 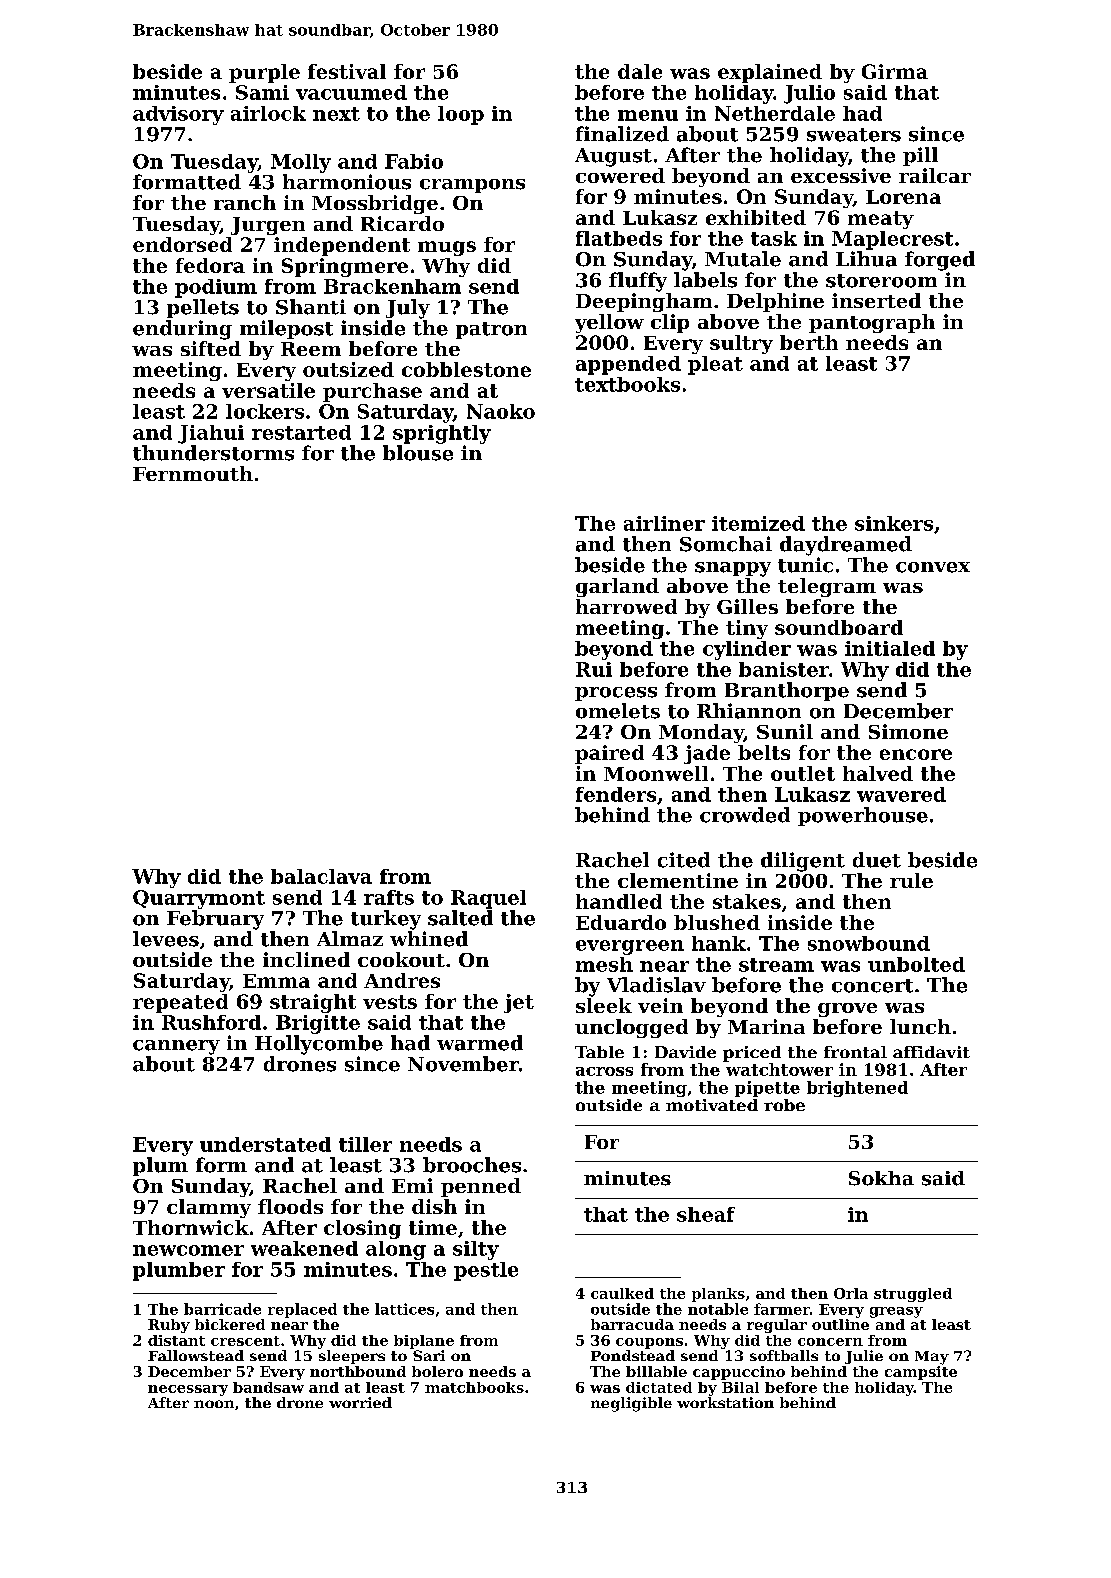 I want to click on tunic, so click(x=805, y=565).
